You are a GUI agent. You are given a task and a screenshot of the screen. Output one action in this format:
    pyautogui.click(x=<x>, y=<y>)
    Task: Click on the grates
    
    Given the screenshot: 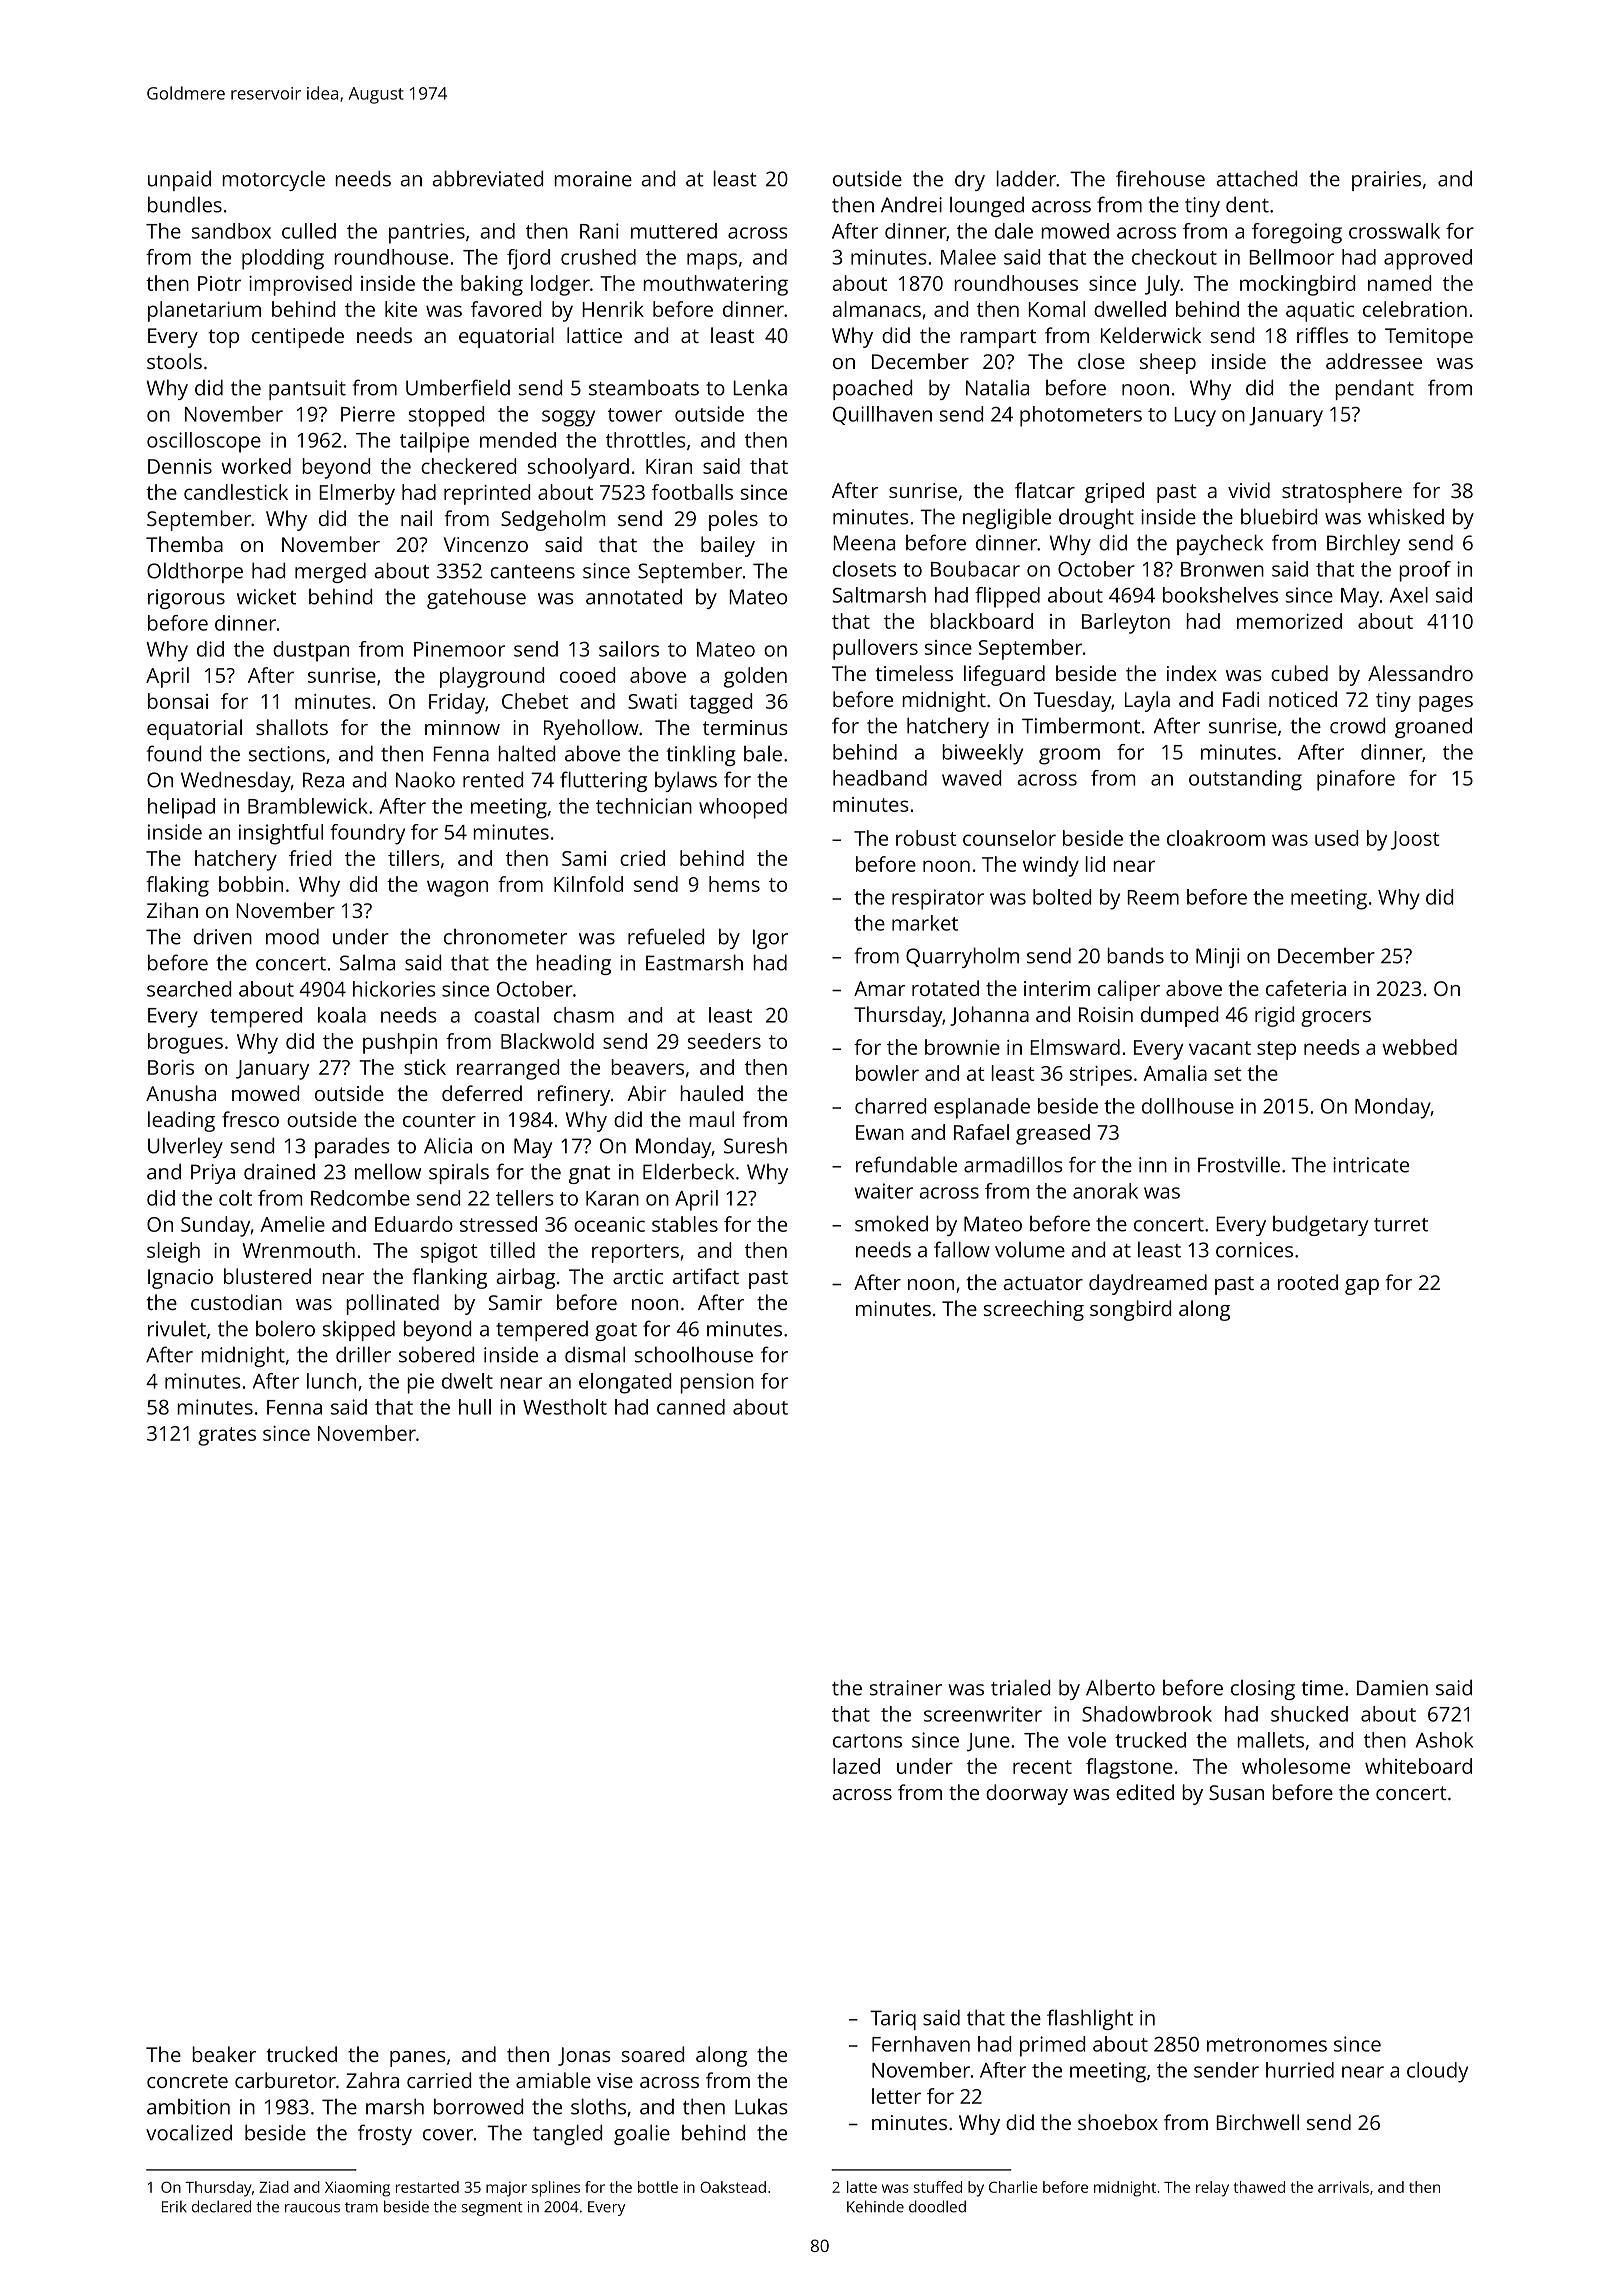 What is the action you would take?
    pyautogui.click(x=227, y=1436)
